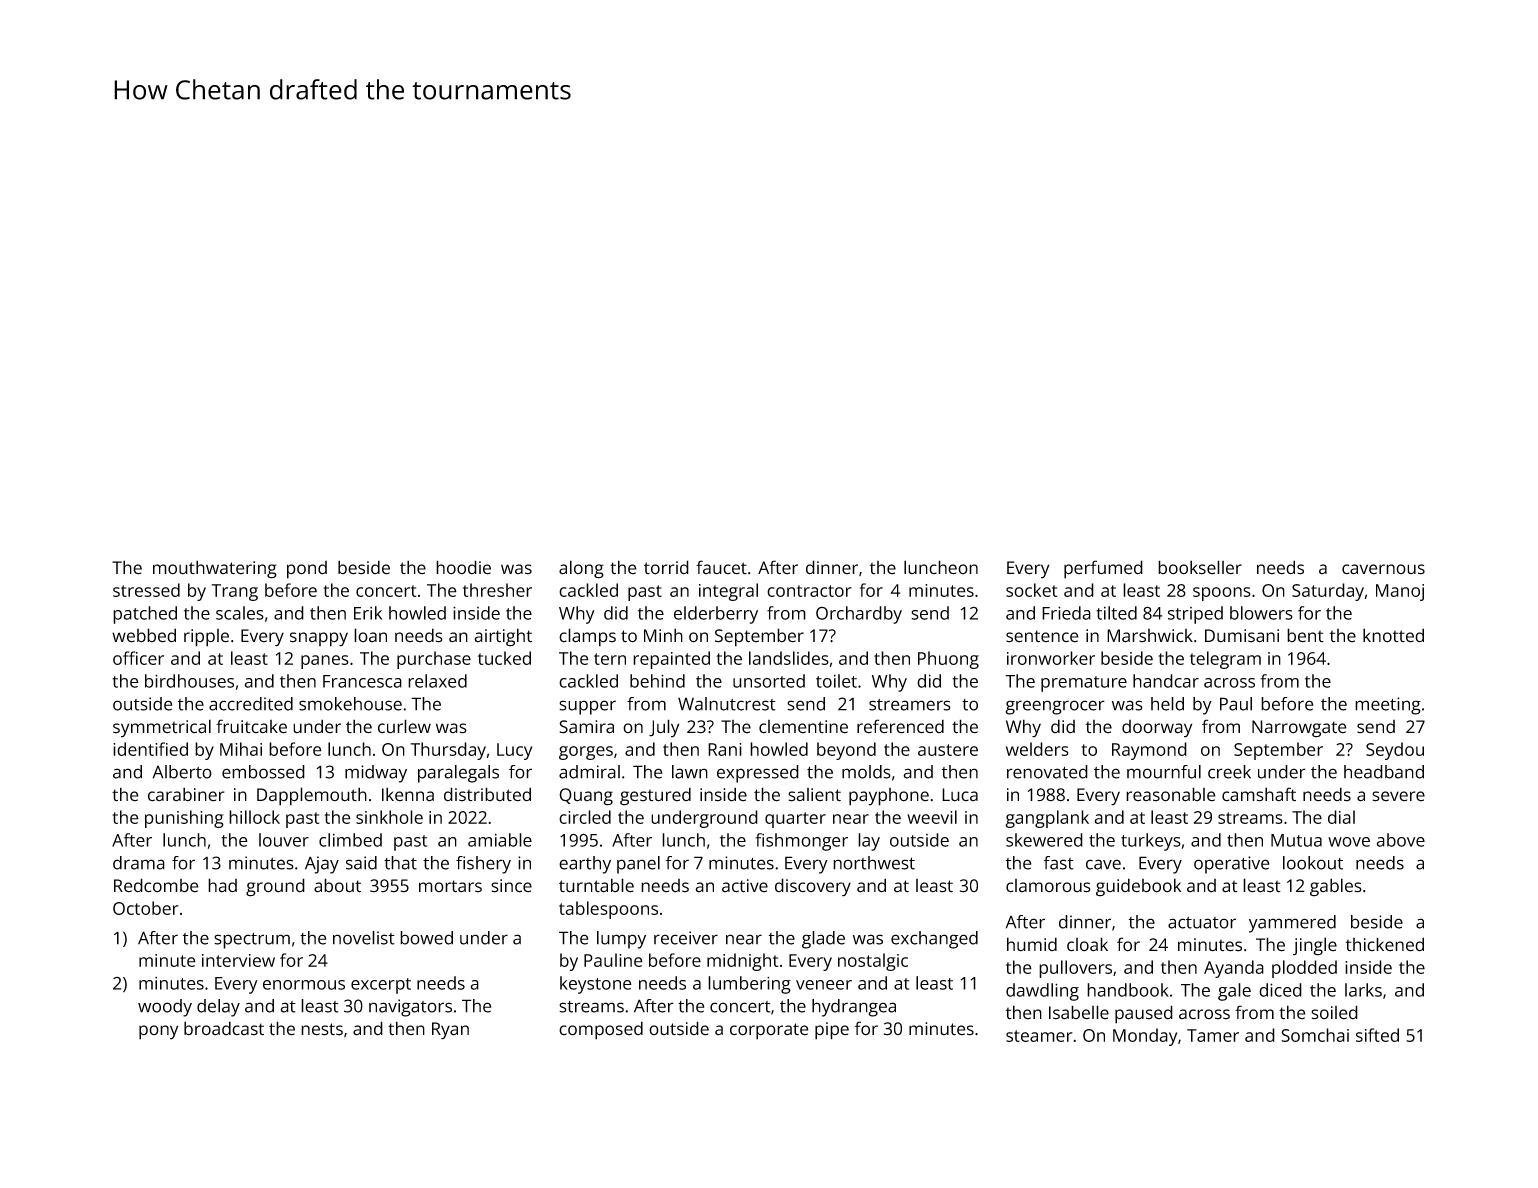  What do you see at coordinates (814, 795) in the screenshot?
I see `salient` at bounding box center [814, 795].
